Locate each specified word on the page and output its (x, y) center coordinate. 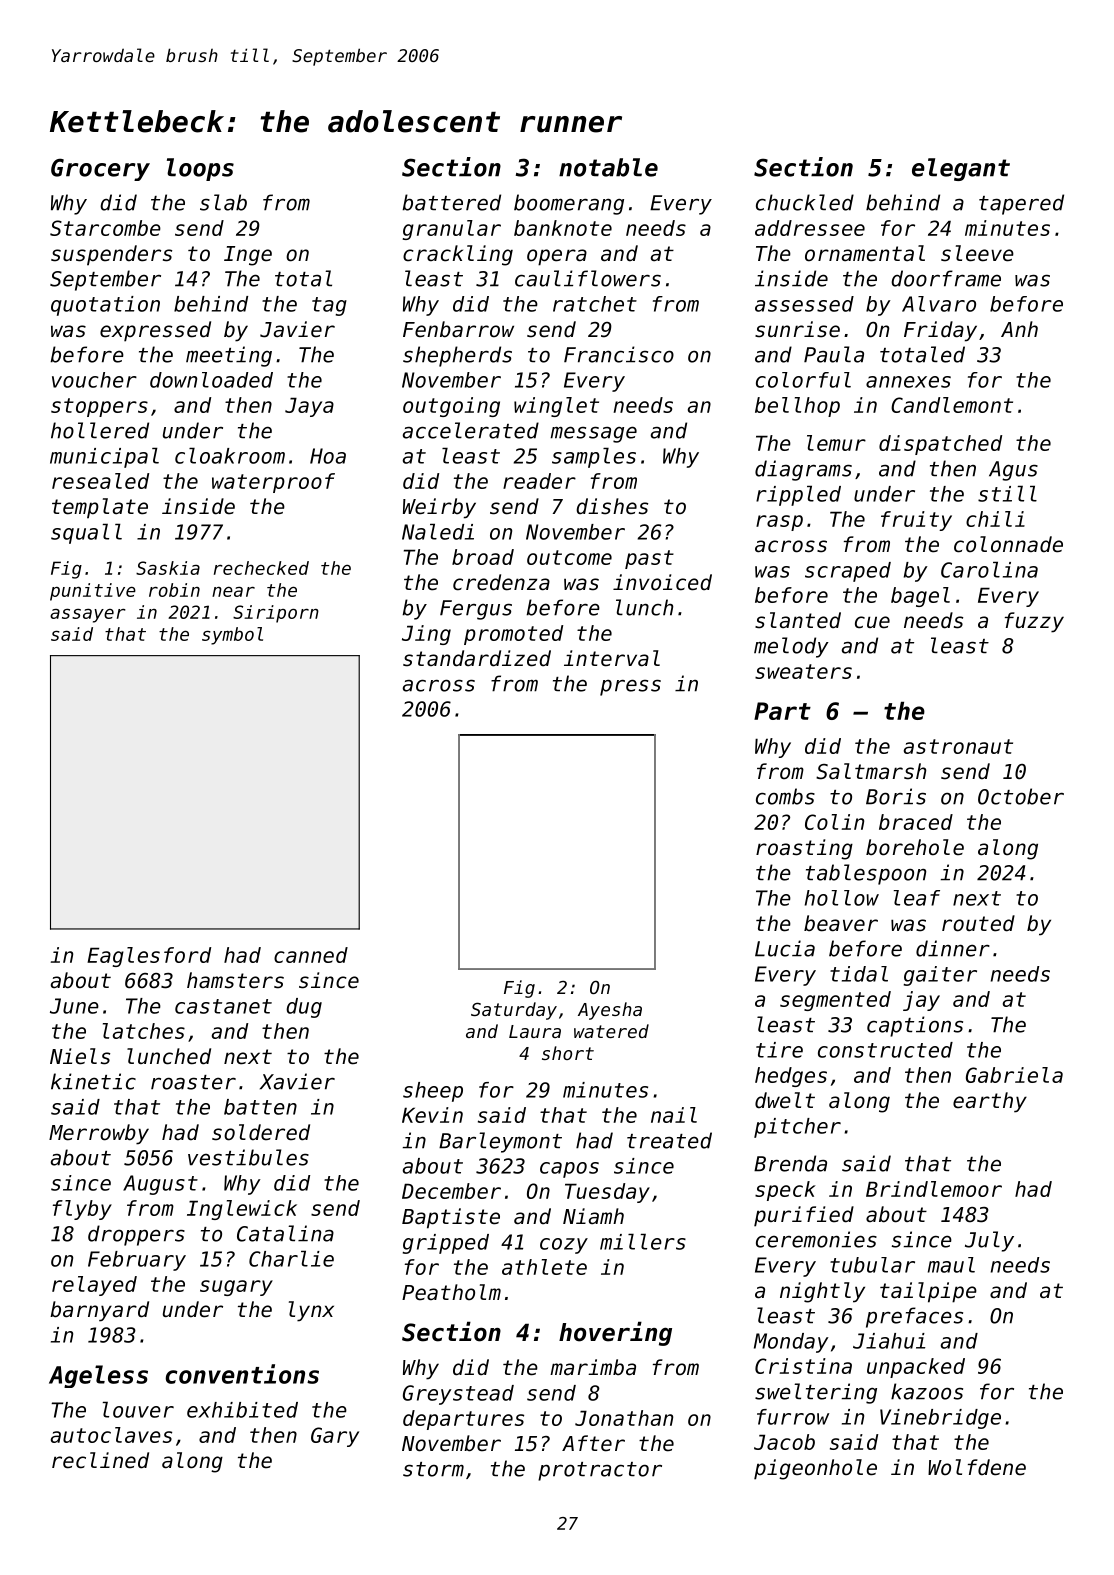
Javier (297, 329)
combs (785, 796)
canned (311, 955)
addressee (810, 228)
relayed (94, 1286)
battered (451, 202)
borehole (915, 847)
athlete (544, 1267)
